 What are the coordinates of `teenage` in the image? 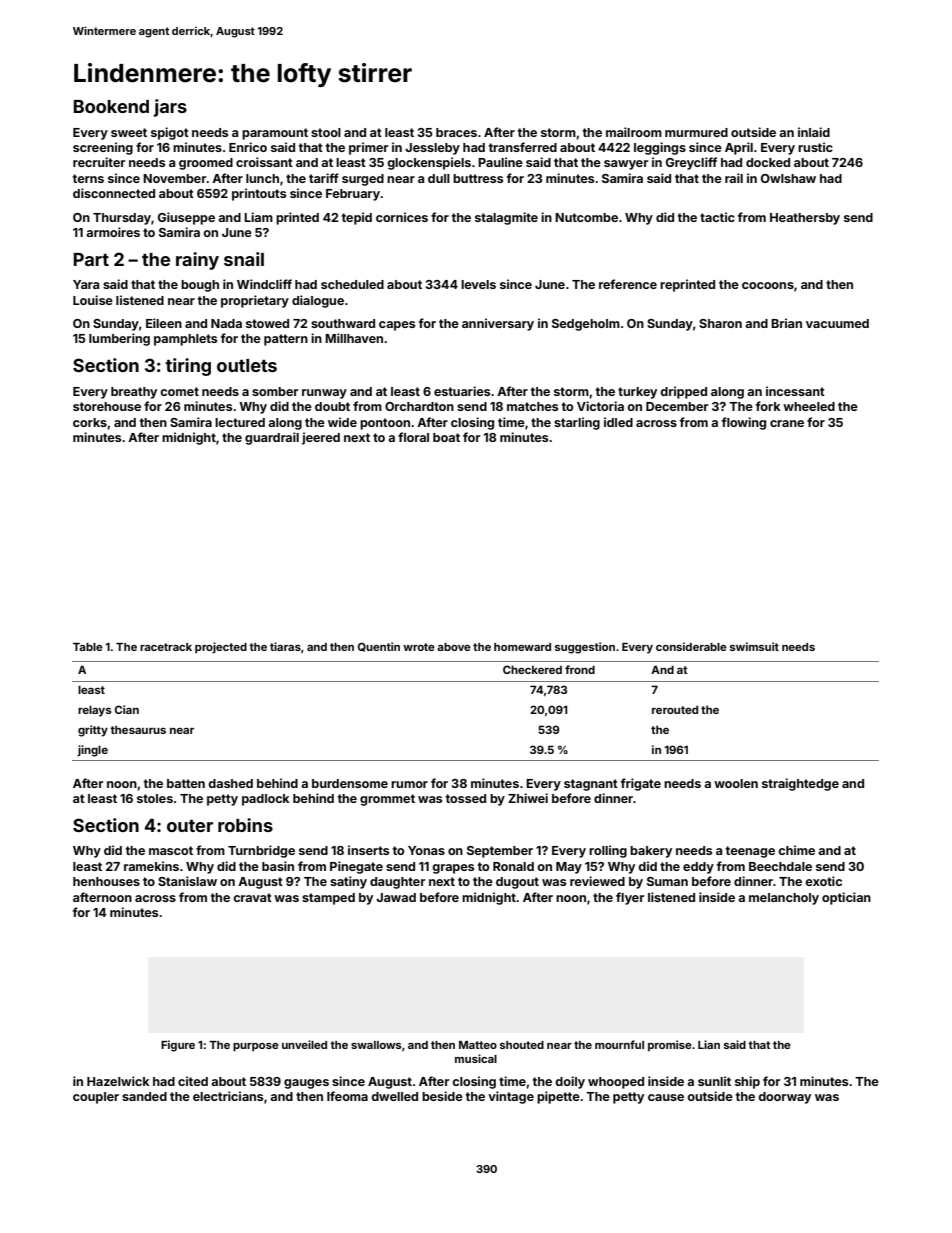 It's located at (750, 852).
